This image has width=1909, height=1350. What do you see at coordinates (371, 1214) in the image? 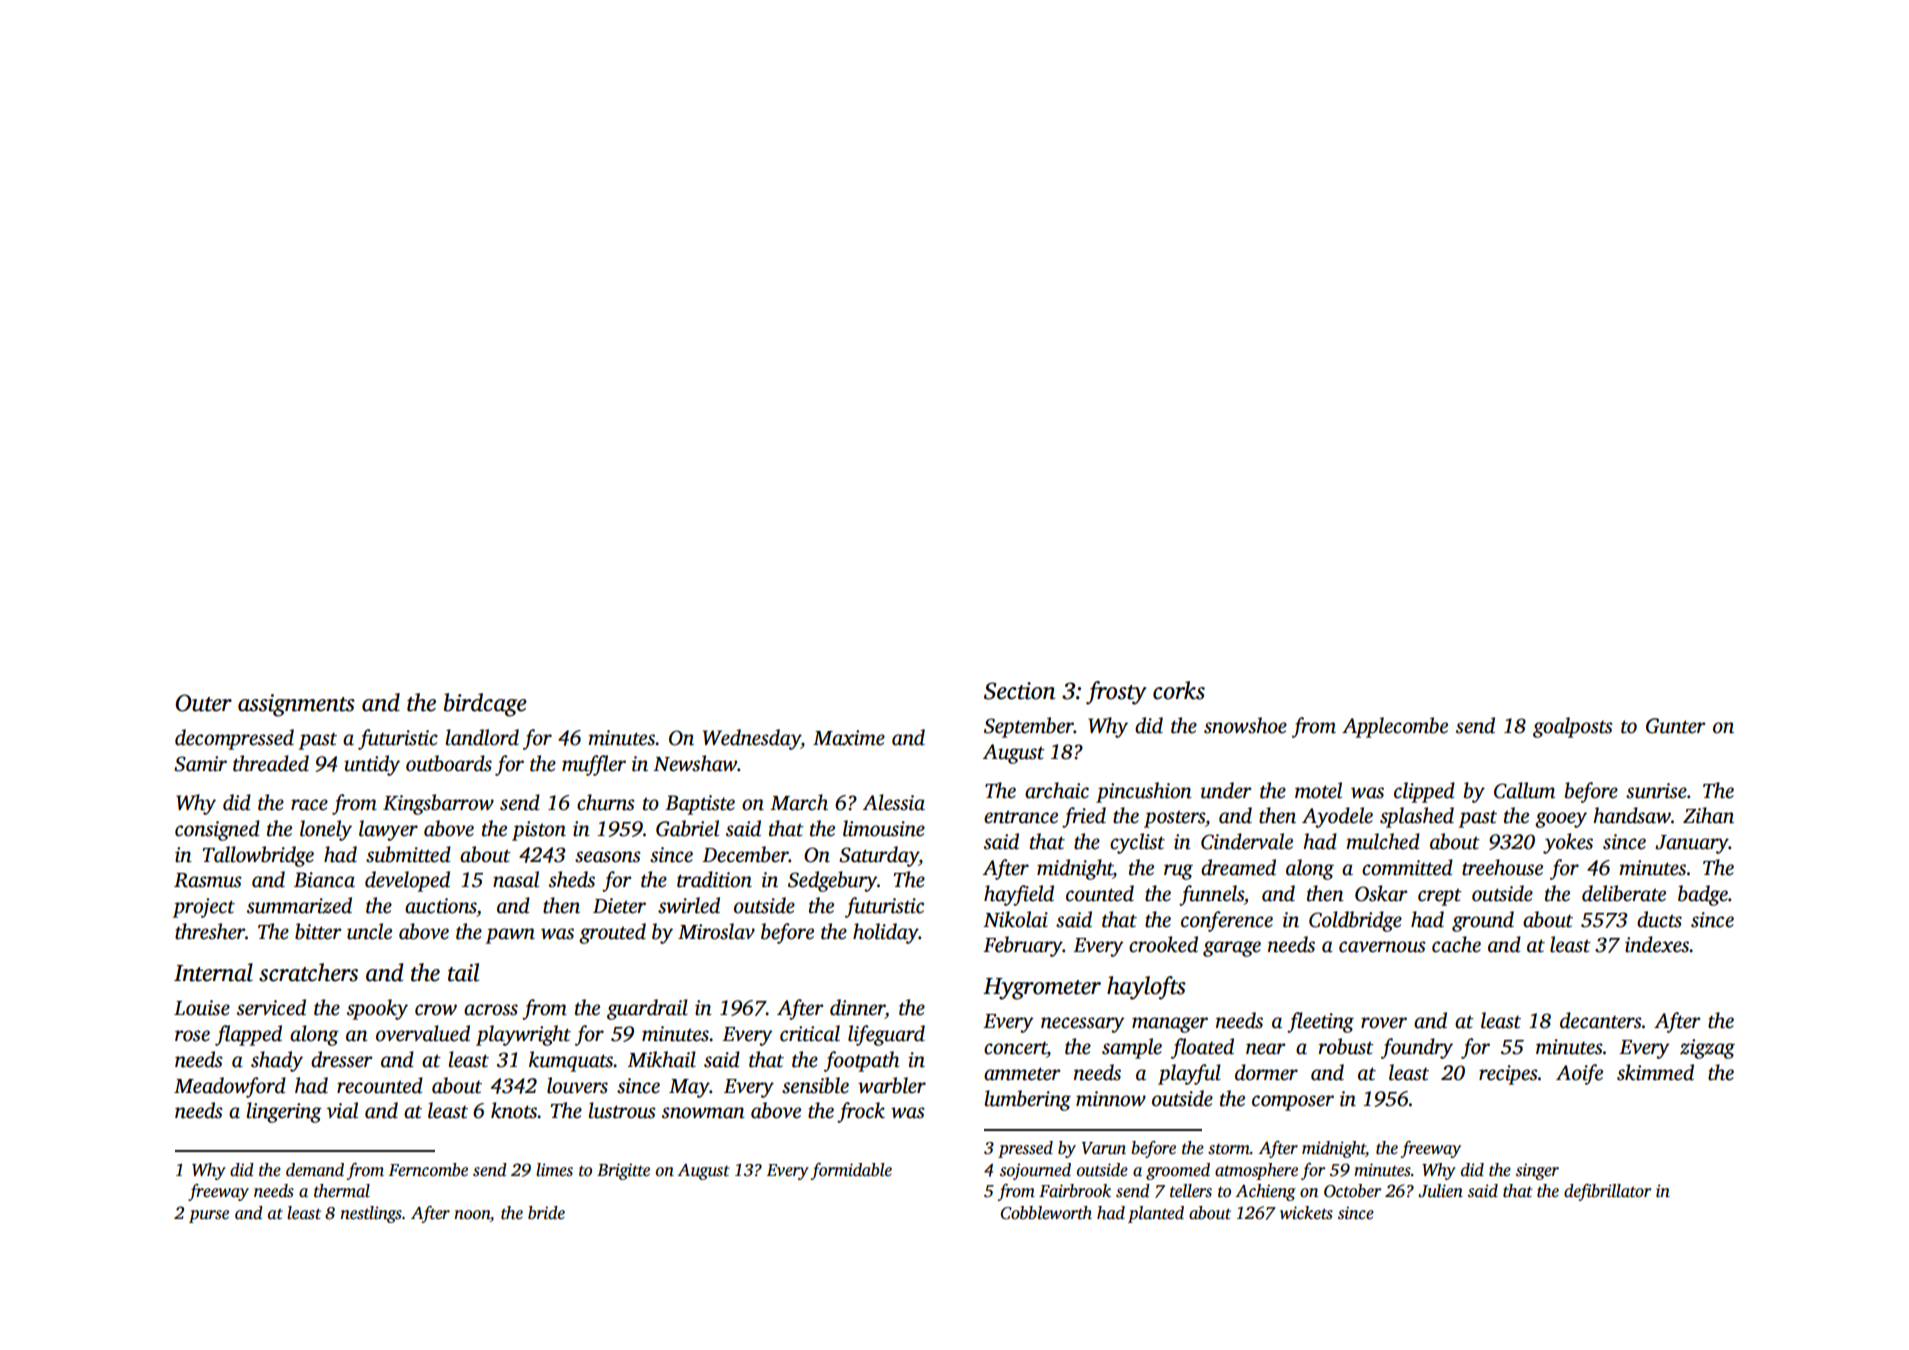
I see `nestlings` at bounding box center [371, 1214].
